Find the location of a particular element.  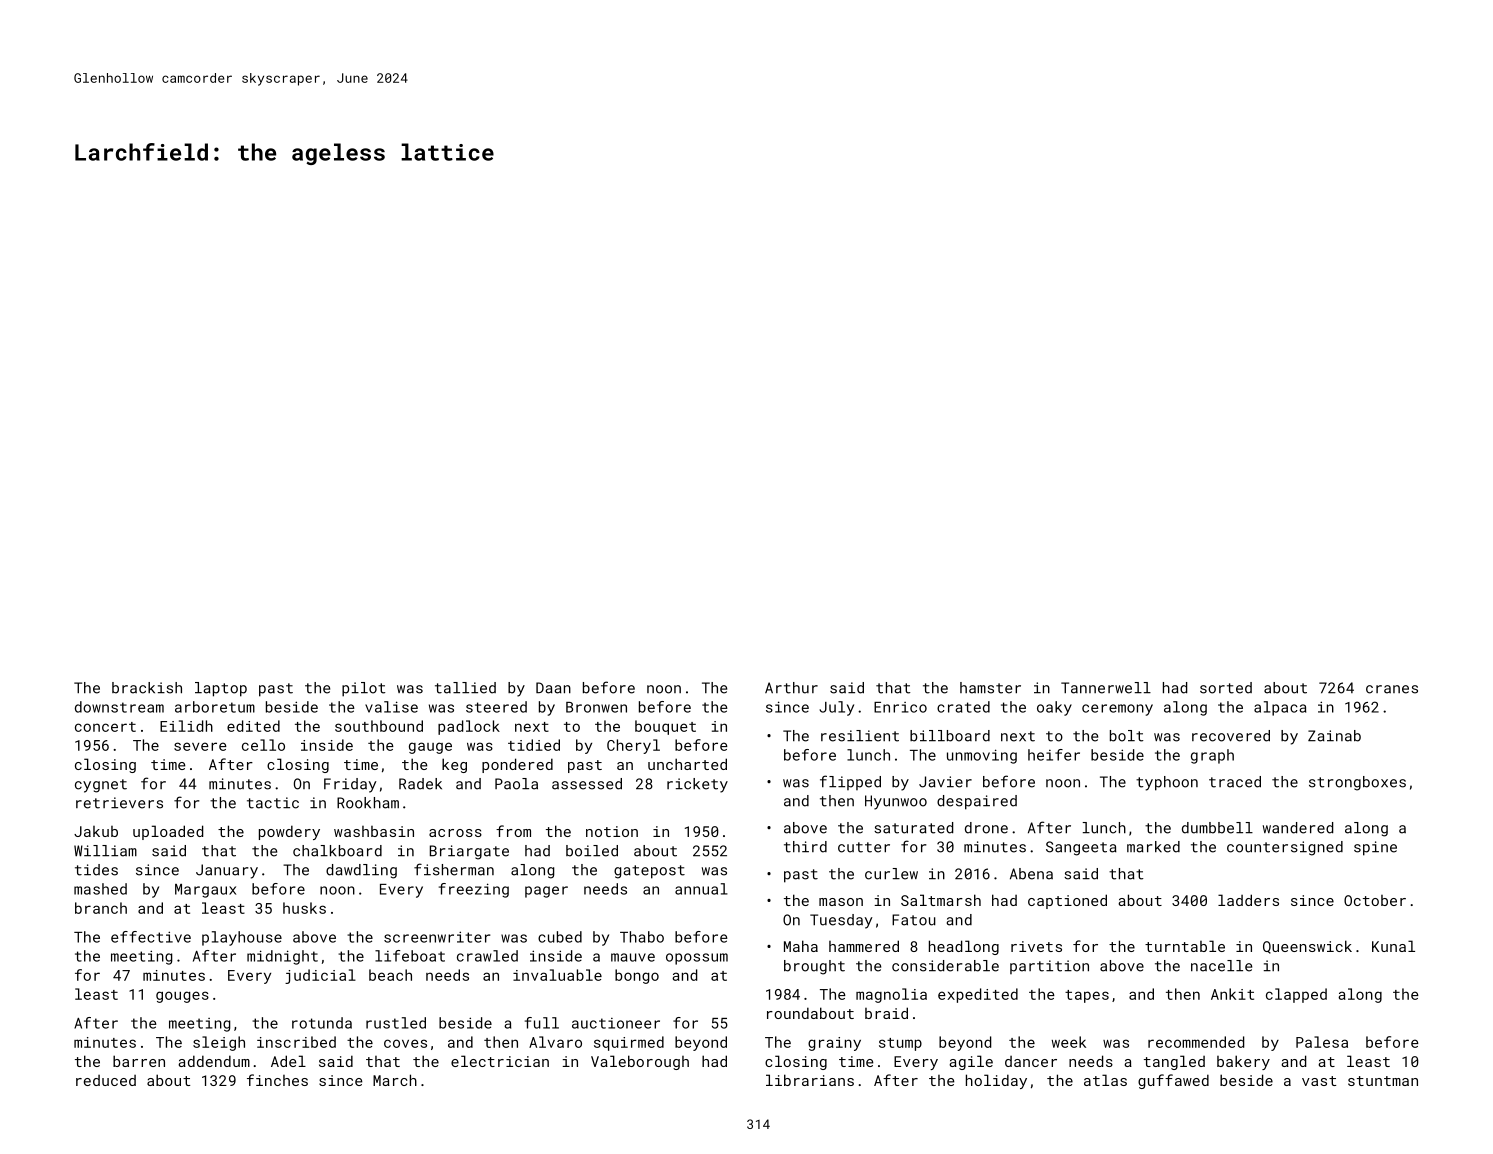

sorted is located at coordinates (1226, 688).
